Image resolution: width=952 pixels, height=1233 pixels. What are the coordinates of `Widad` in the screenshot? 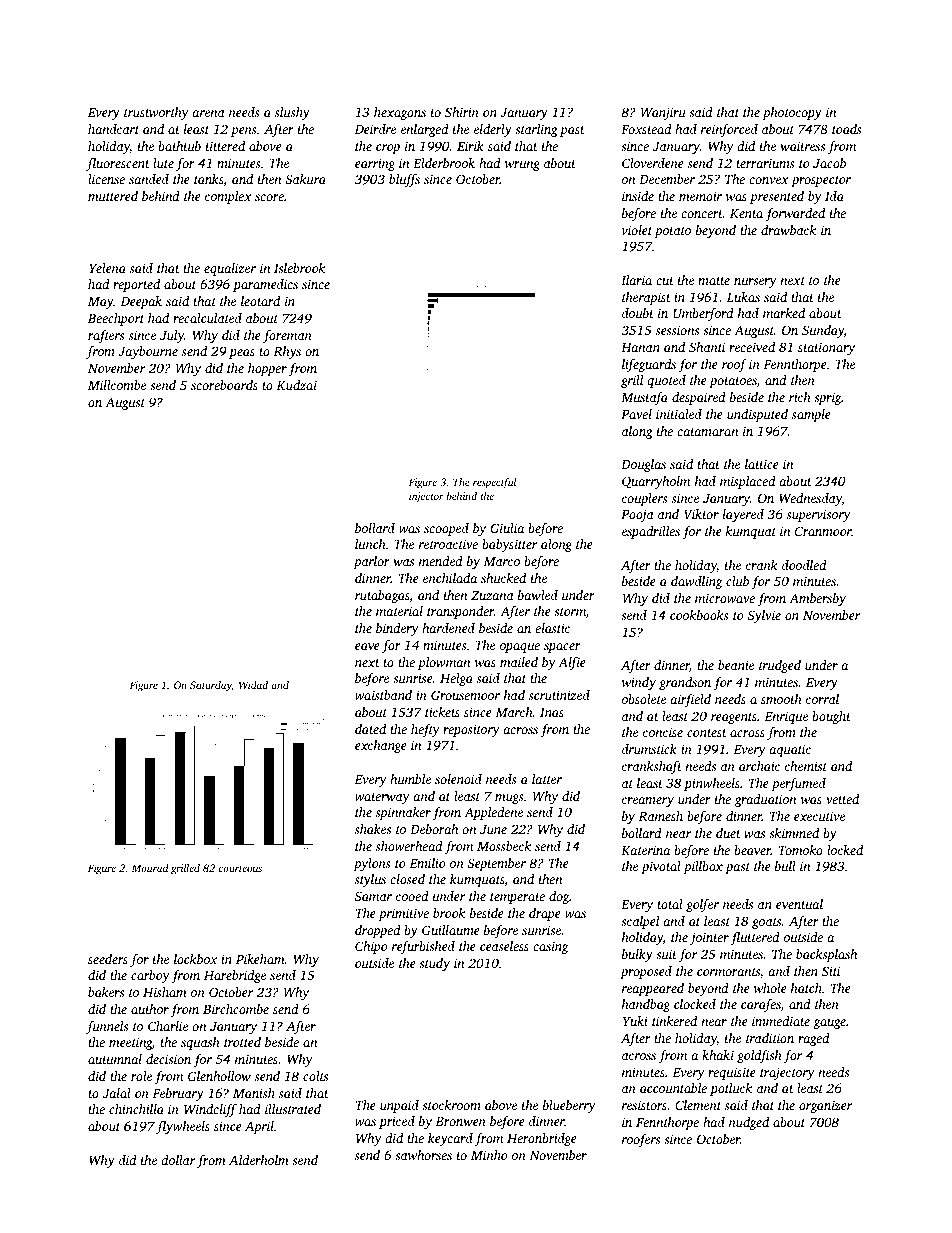 It's located at (253, 685).
